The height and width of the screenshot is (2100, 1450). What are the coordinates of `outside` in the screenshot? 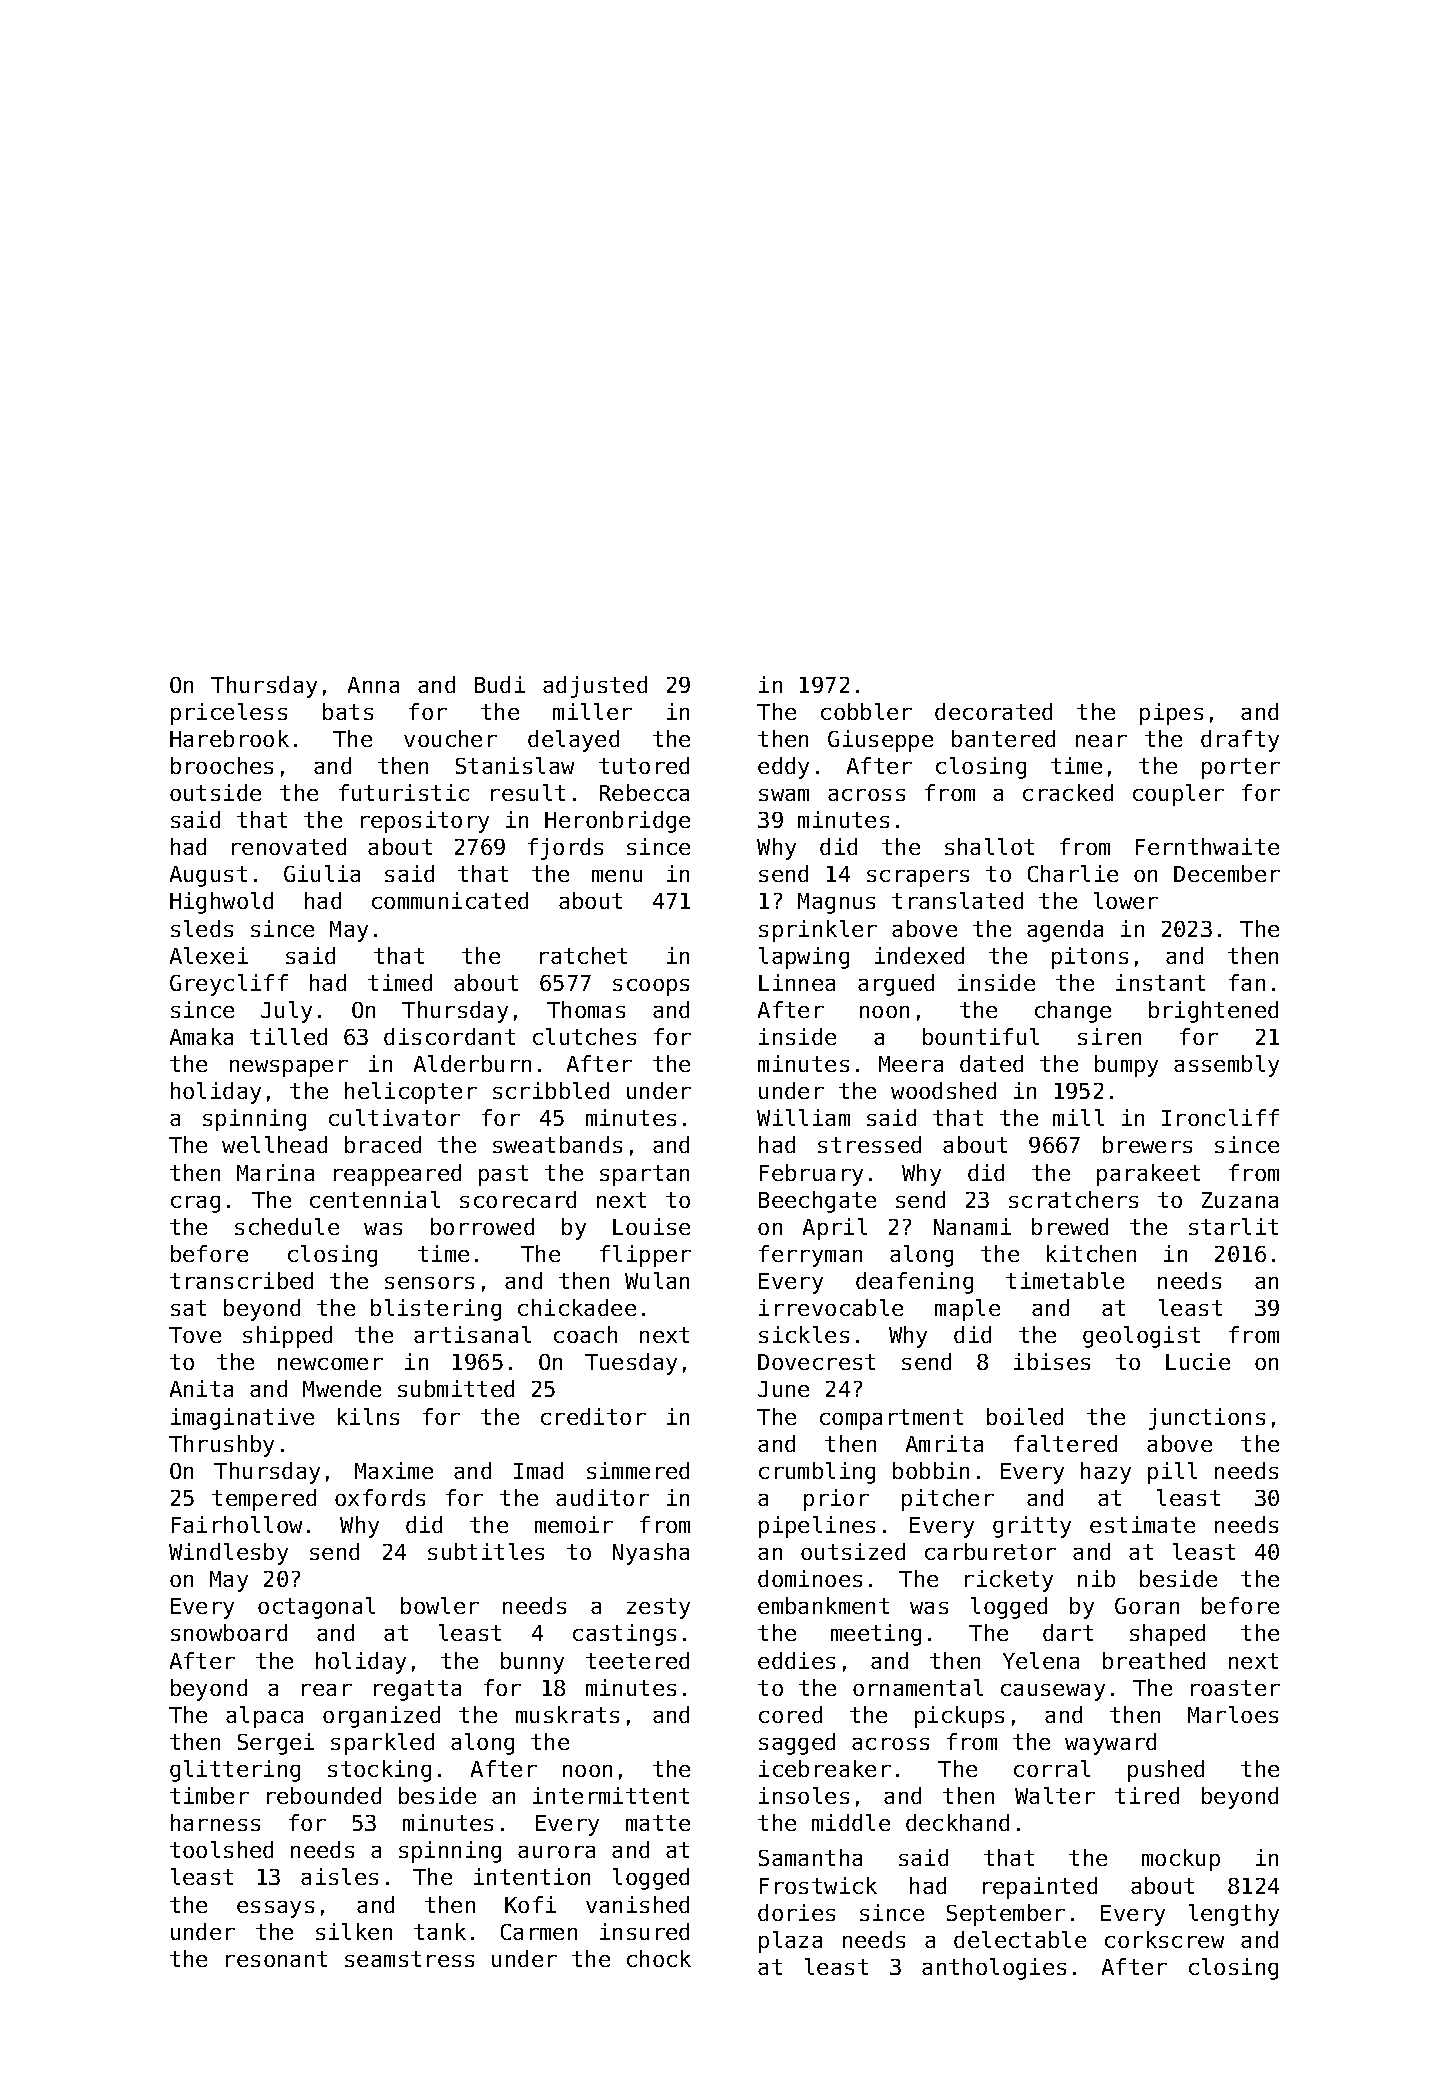 It's located at (215, 792).
